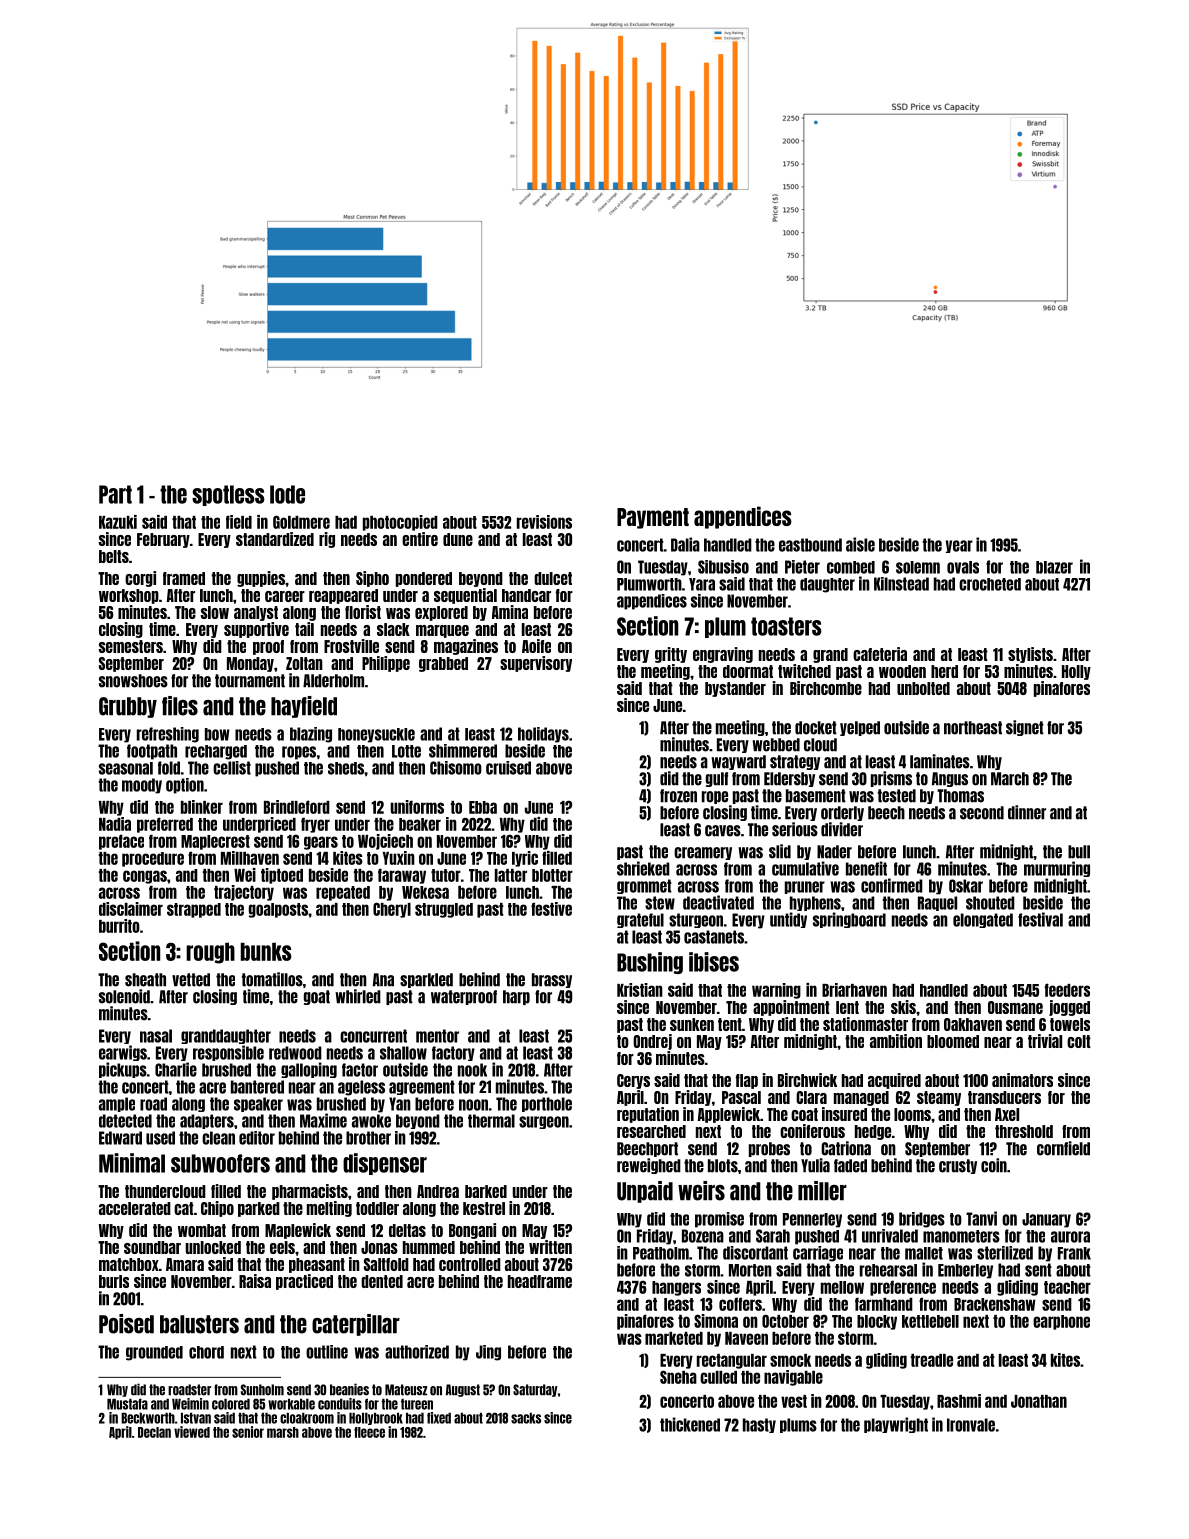 This image has height=1539, width=1189. What do you see at coordinates (248, 1432) in the image?
I see `senior` at bounding box center [248, 1432].
